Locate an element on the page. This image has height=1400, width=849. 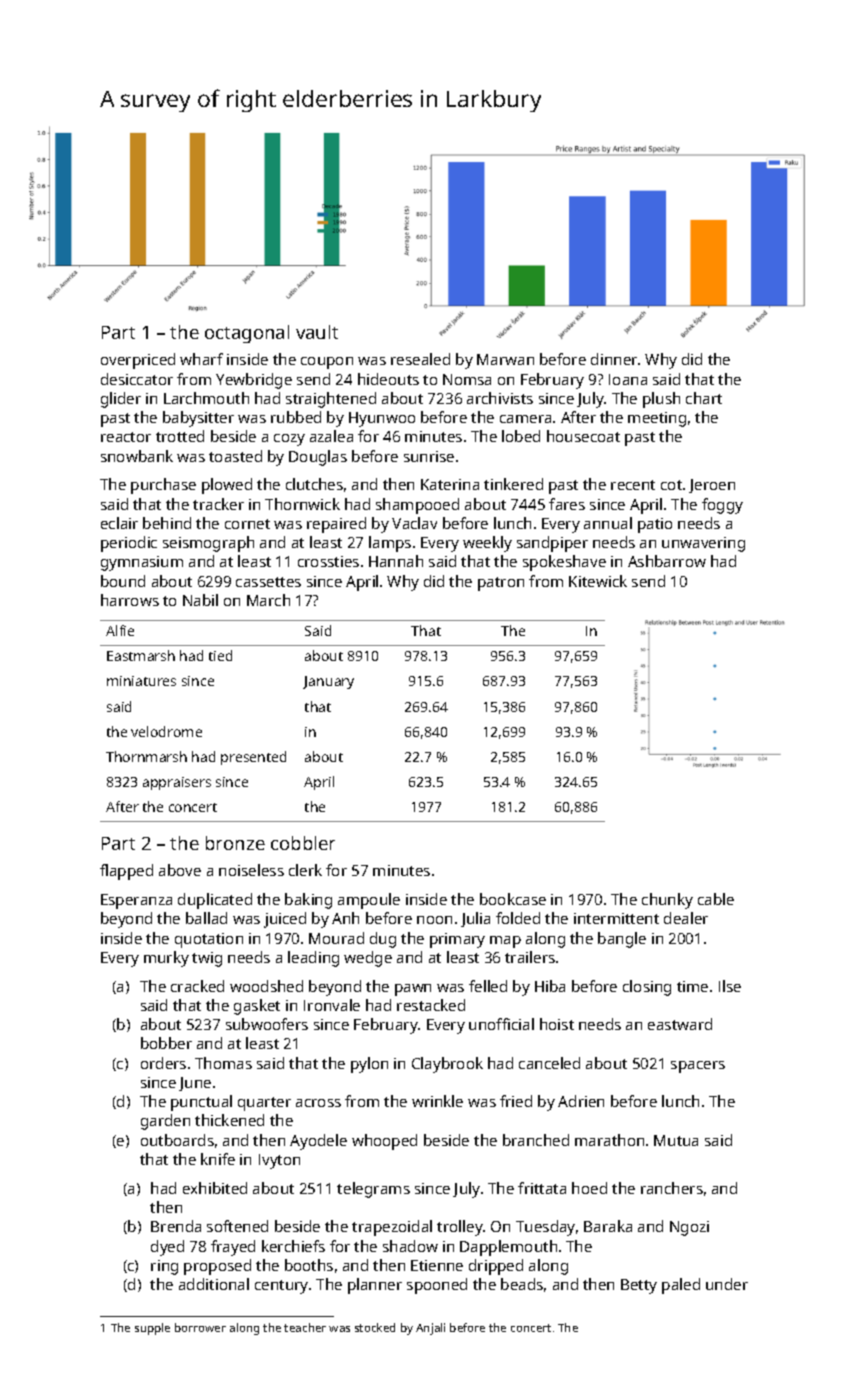
wrinkle is located at coordinates (437, 1101).
